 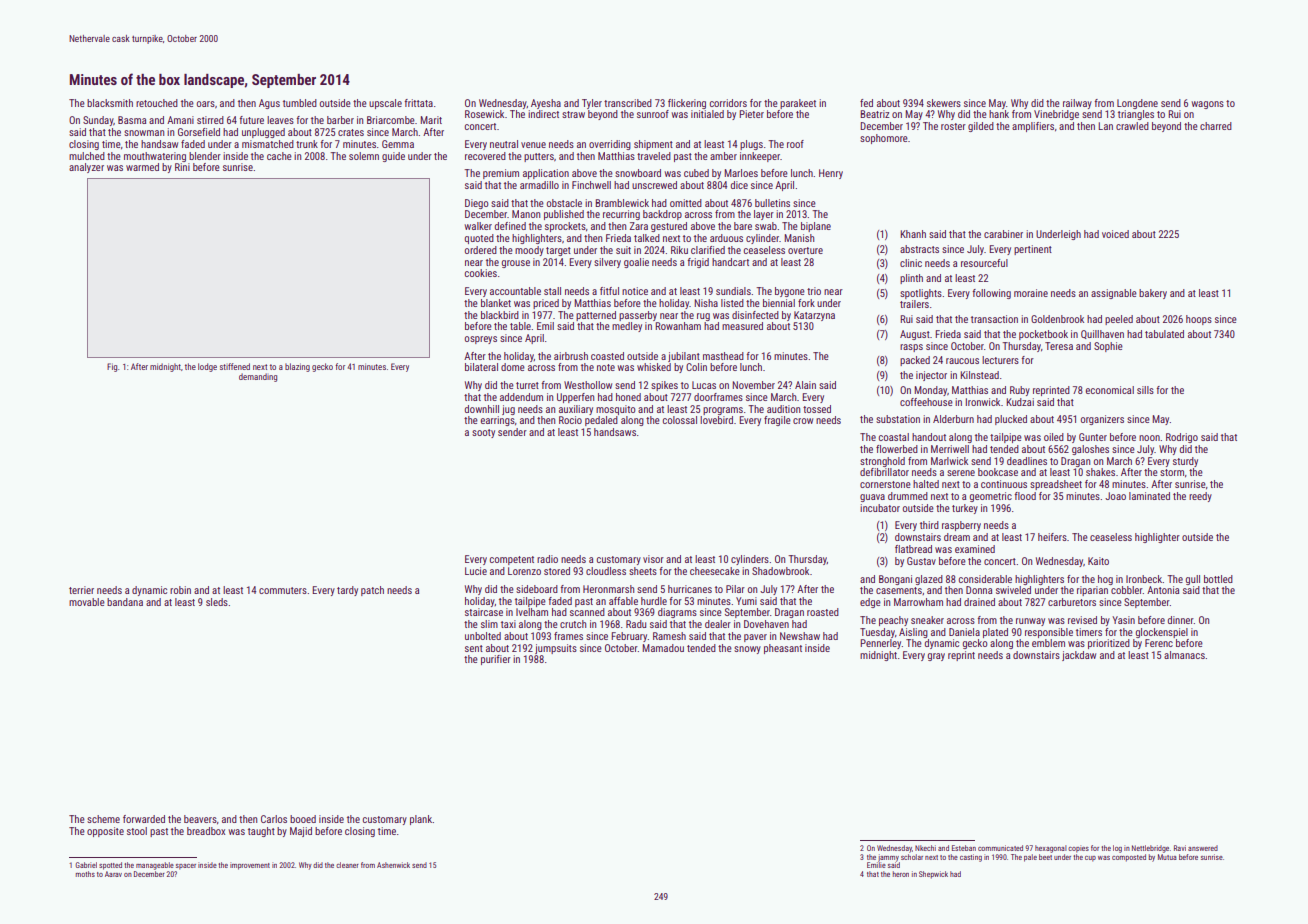 What do you see at coordinates (421, 820) in the screenshot?
I see `plank` at bounding box center [421, 820].
